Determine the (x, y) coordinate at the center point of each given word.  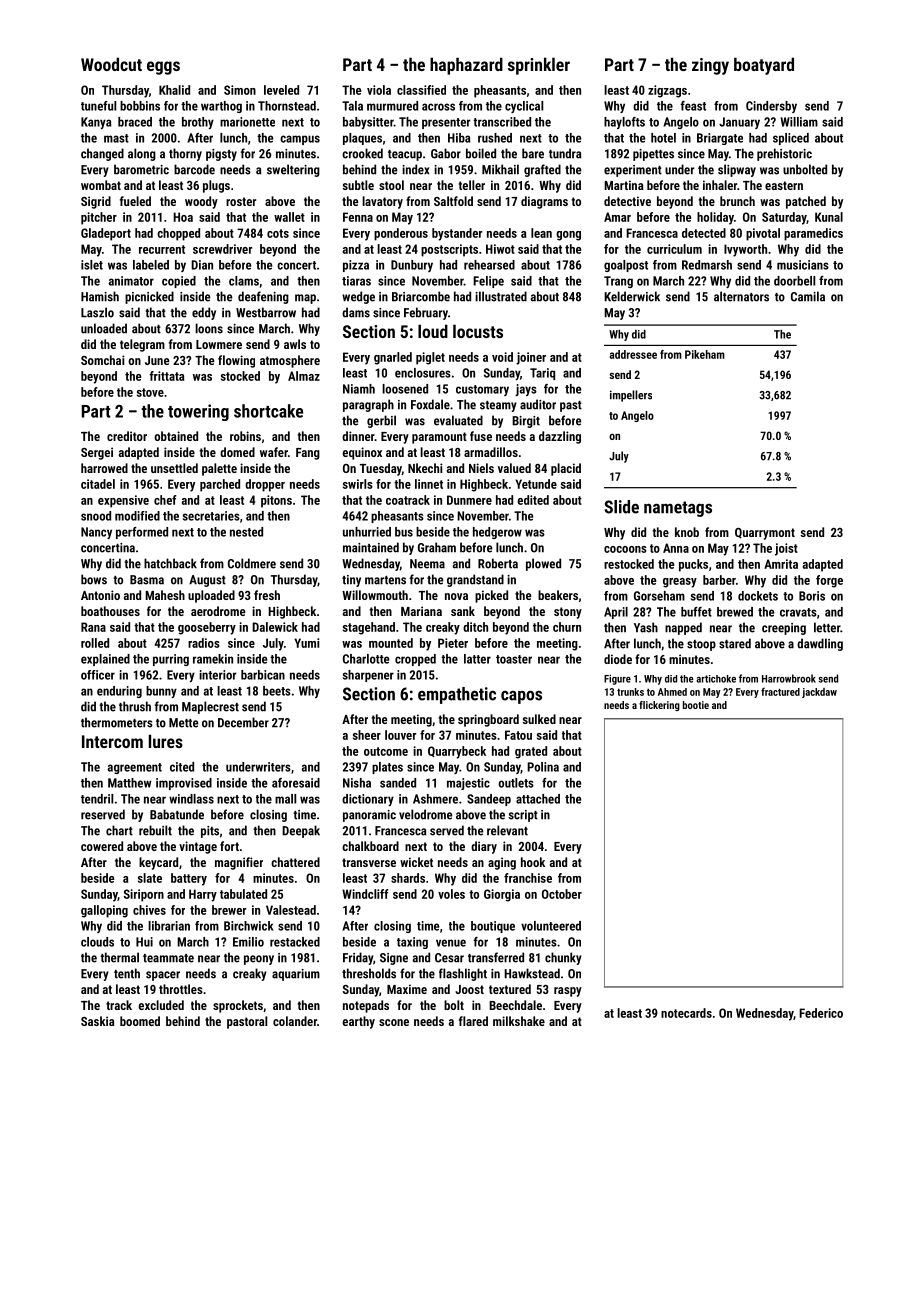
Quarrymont (765, 534)
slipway (737, 170)
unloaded (104, 328)
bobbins (140, 106)
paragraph (368, 405)
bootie (696, 705)
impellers (631, 396)
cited (182, 767)
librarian (169, 926)
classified (421, 90)
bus (404, 532)
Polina (543, 767)
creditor (127, 436)
